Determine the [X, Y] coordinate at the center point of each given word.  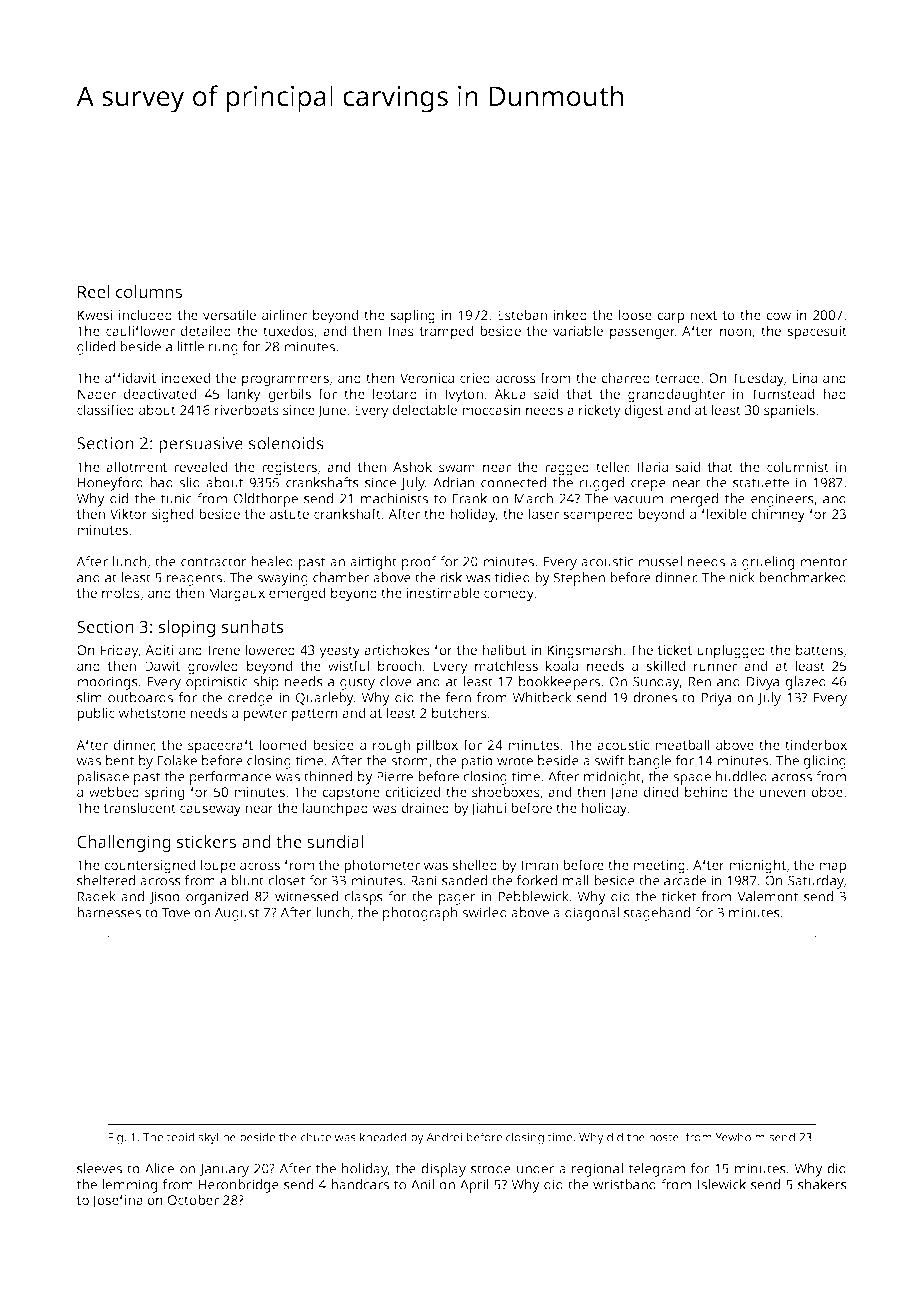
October [193, 1199]
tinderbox [816, 744]
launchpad [335, 809]
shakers [822, 1184]
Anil [422, 1184]
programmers [285, 381]
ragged [567, 468]
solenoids [286, 443]
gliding [824, 762]
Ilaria [653, 466]
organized [217, 898]
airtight [373, 563]
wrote [515, 761]
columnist [798, 466]
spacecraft [220, 746]
